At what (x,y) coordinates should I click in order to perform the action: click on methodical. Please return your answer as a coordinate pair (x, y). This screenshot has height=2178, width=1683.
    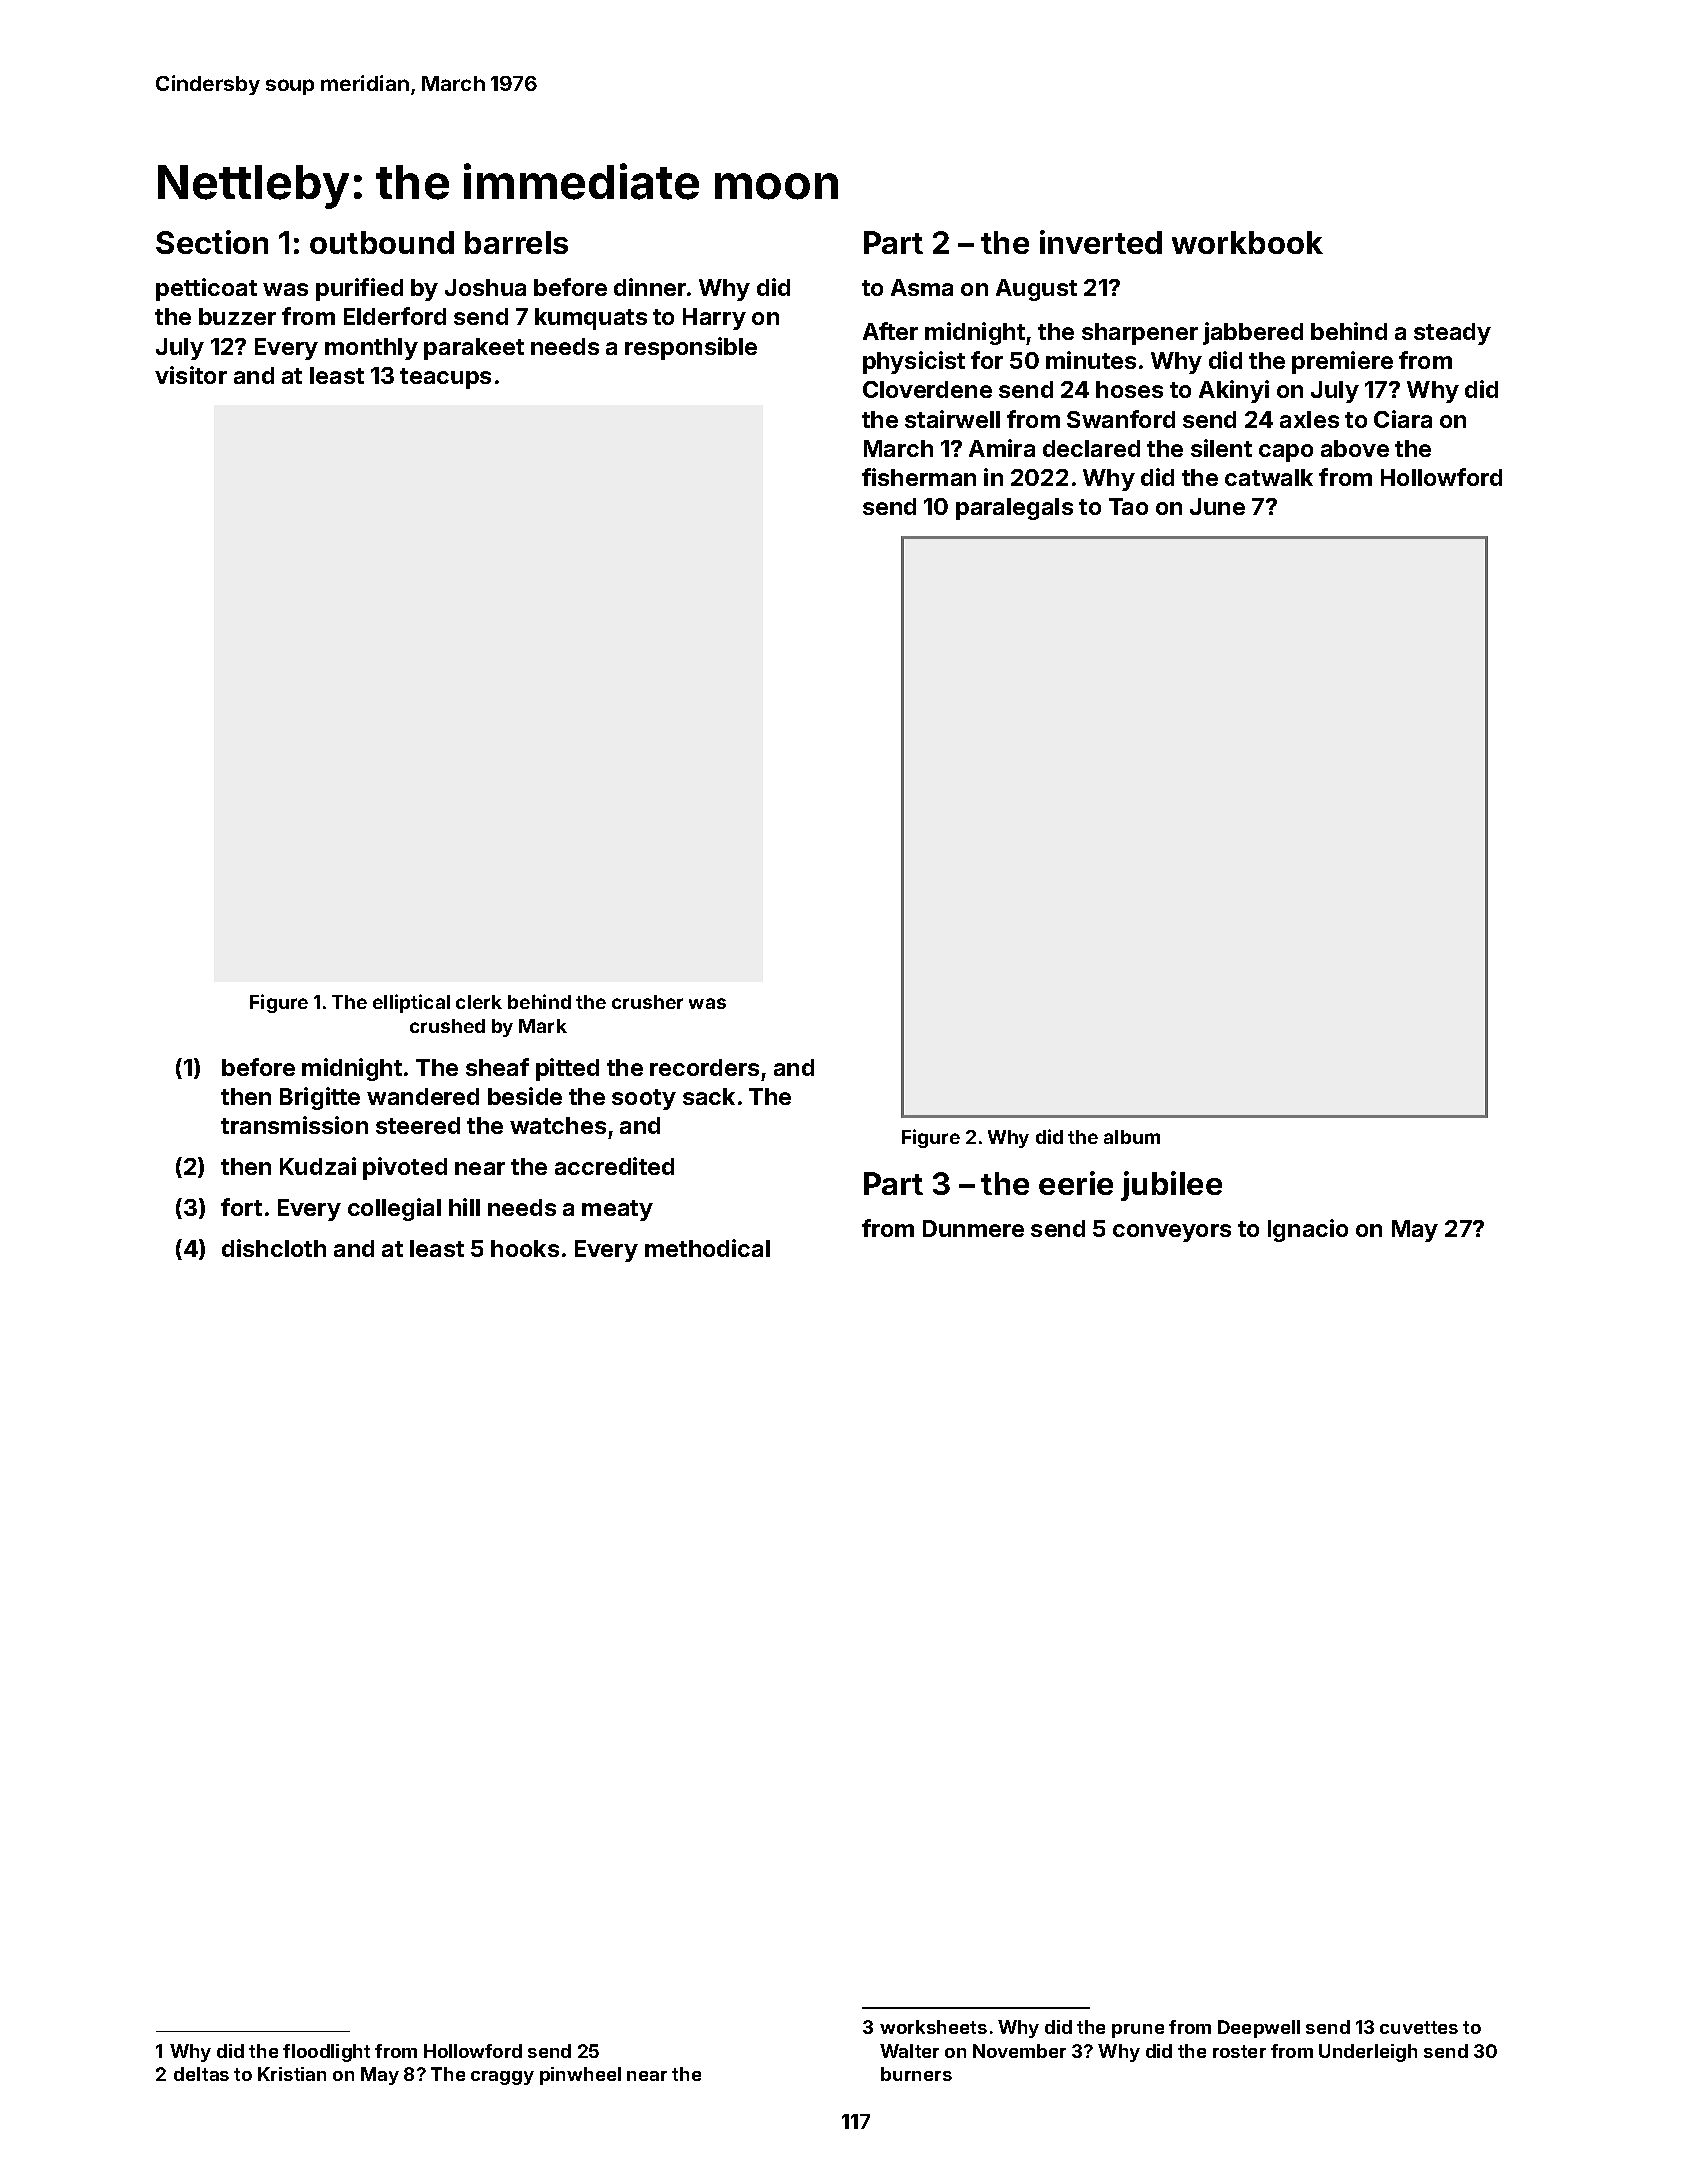
    Looking at the image, I should click on (707, 1248).
